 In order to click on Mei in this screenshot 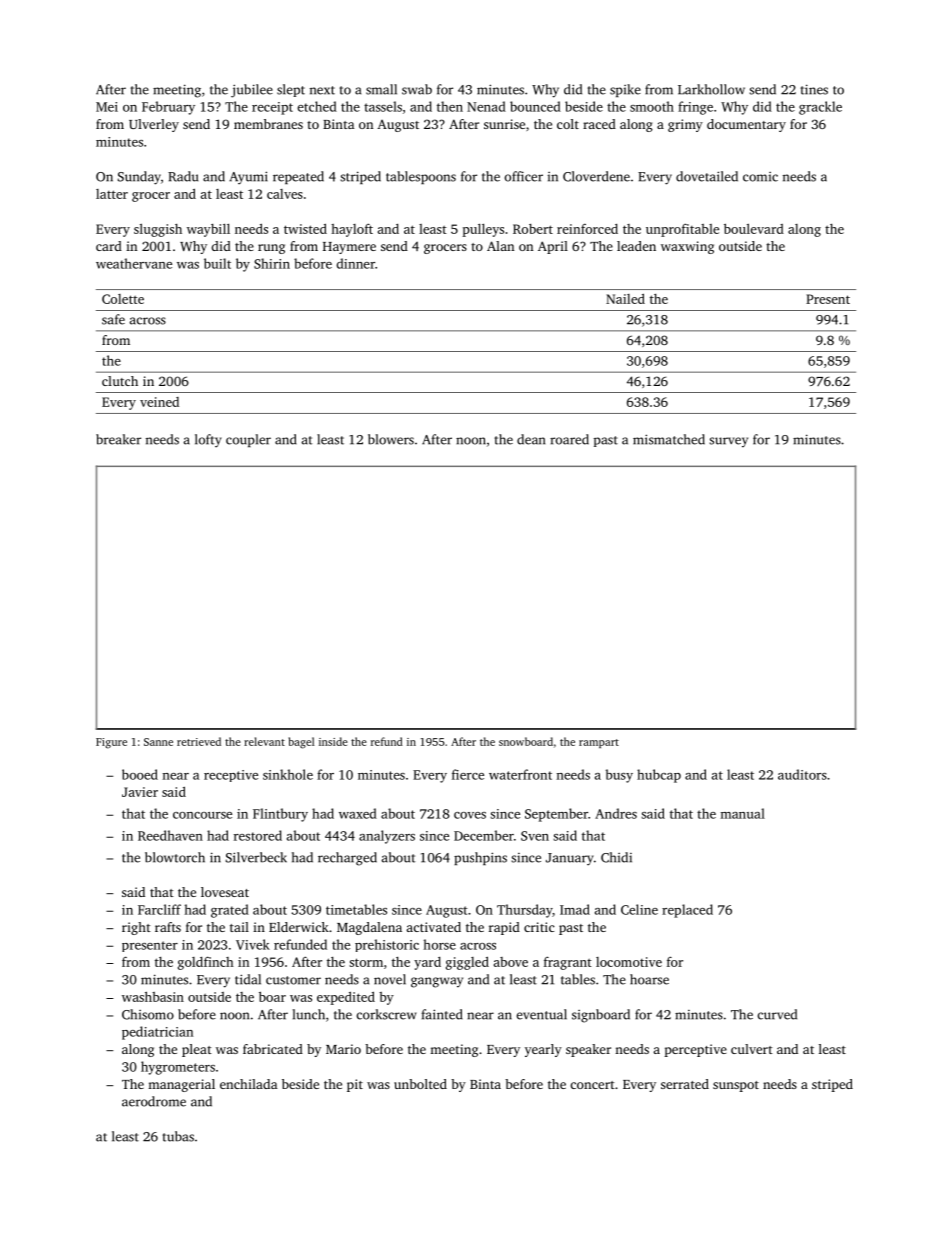, I will do `click(107, 107)`.
